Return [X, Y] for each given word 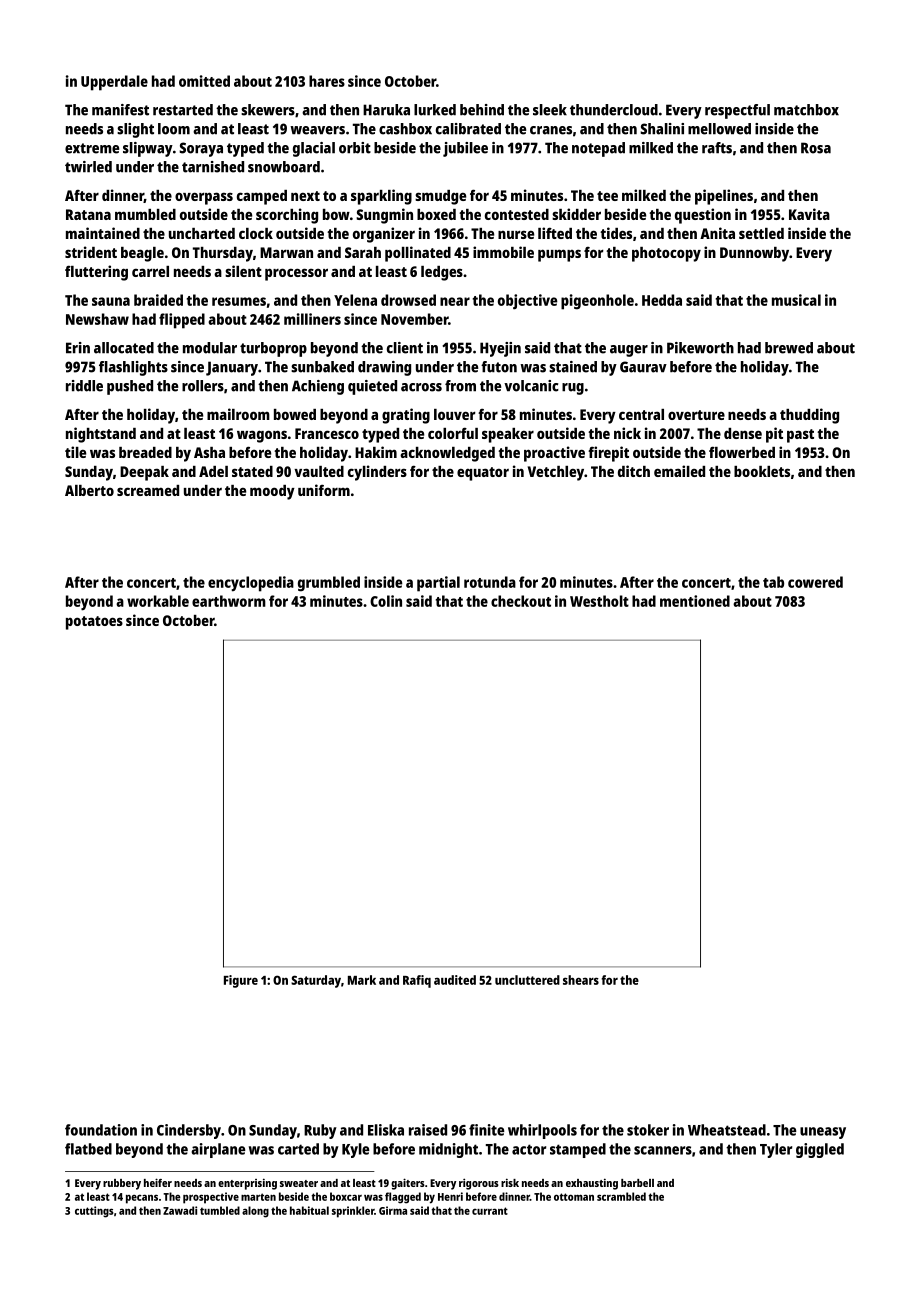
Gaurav [643, 367]
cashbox [405, 129]
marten [258, 1197]
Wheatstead [727, 1130]
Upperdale [114, 83]
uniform [324, 490]
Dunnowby [754, 254]
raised [428, 1130]
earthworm [229, 601]
